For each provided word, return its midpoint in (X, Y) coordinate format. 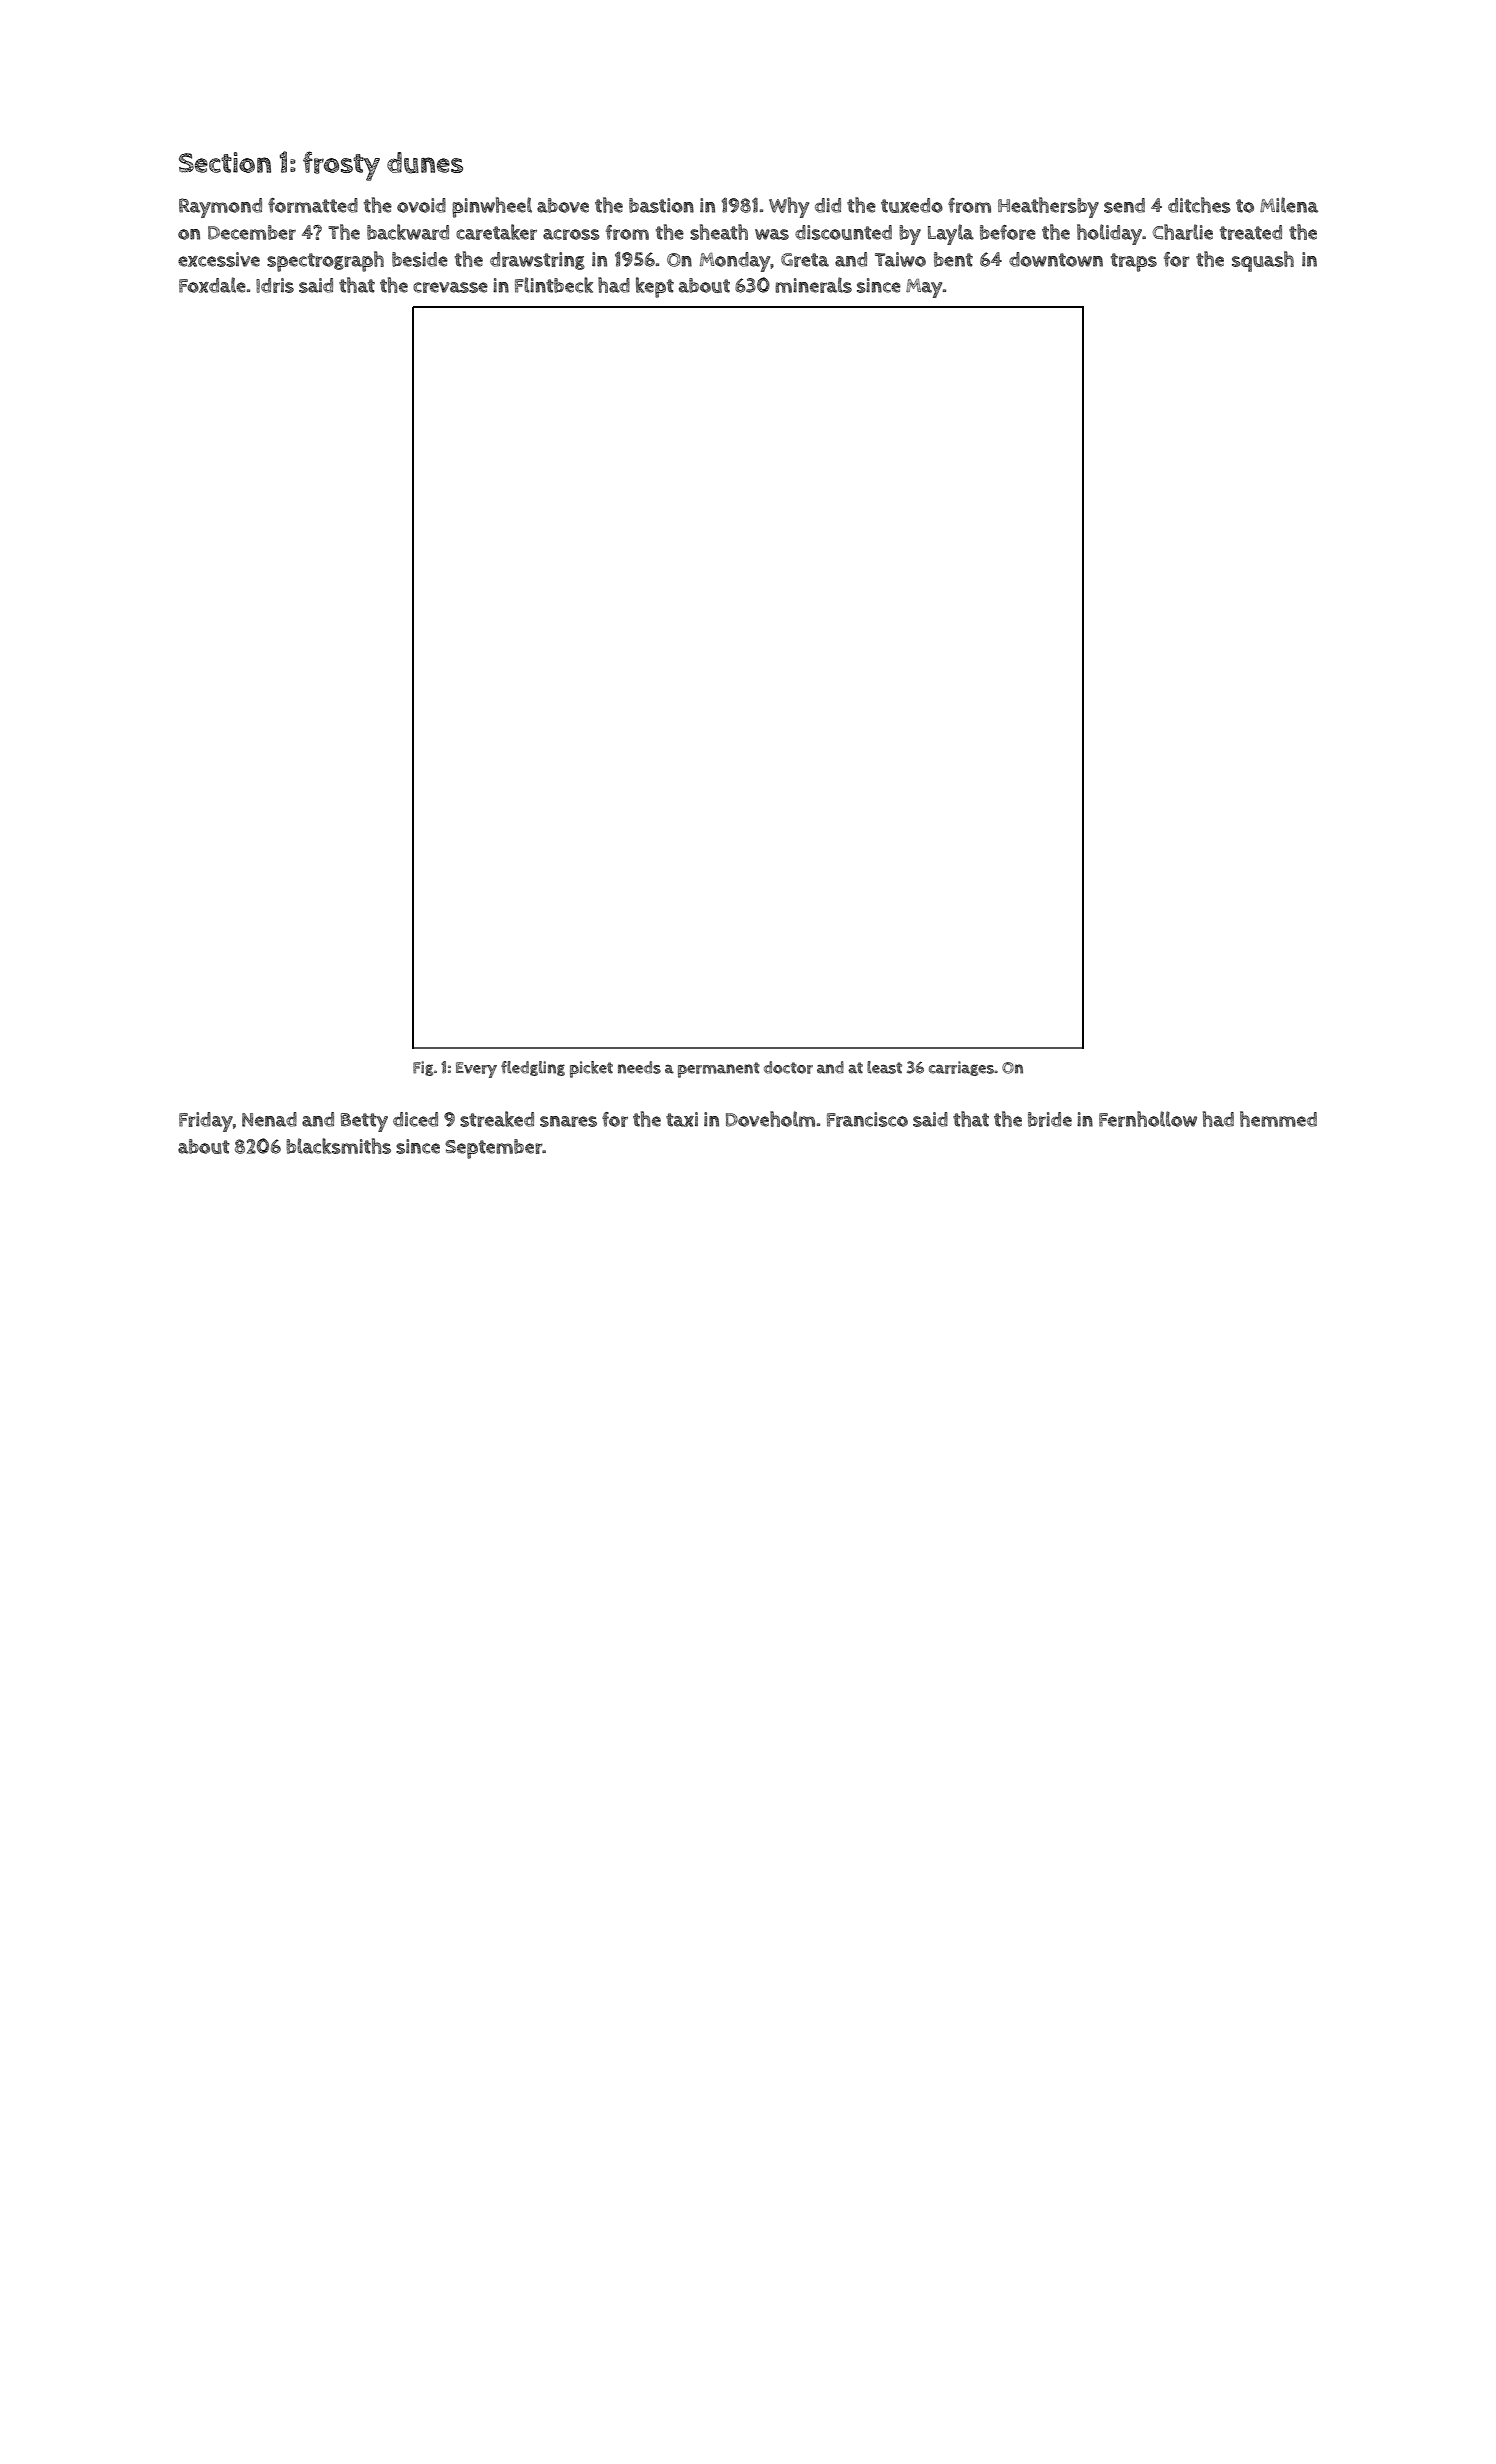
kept (655, 287)
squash (1263, 261)
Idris (275, 285)
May (924, 288)
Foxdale (212, 285)
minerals (813, 285)
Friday (206, 1122)
